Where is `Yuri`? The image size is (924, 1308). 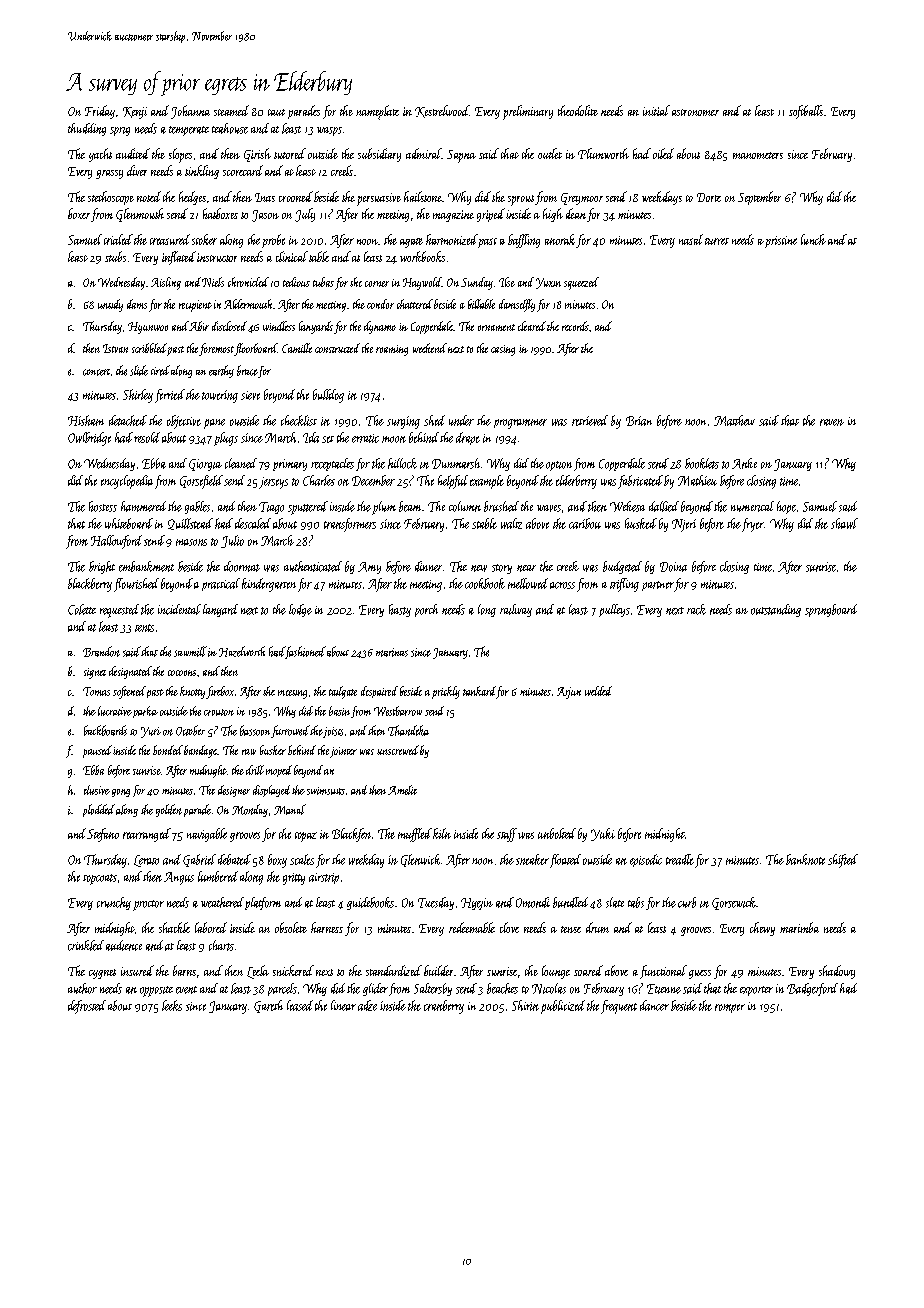 Yuri is located at coordinates (151, 732).
